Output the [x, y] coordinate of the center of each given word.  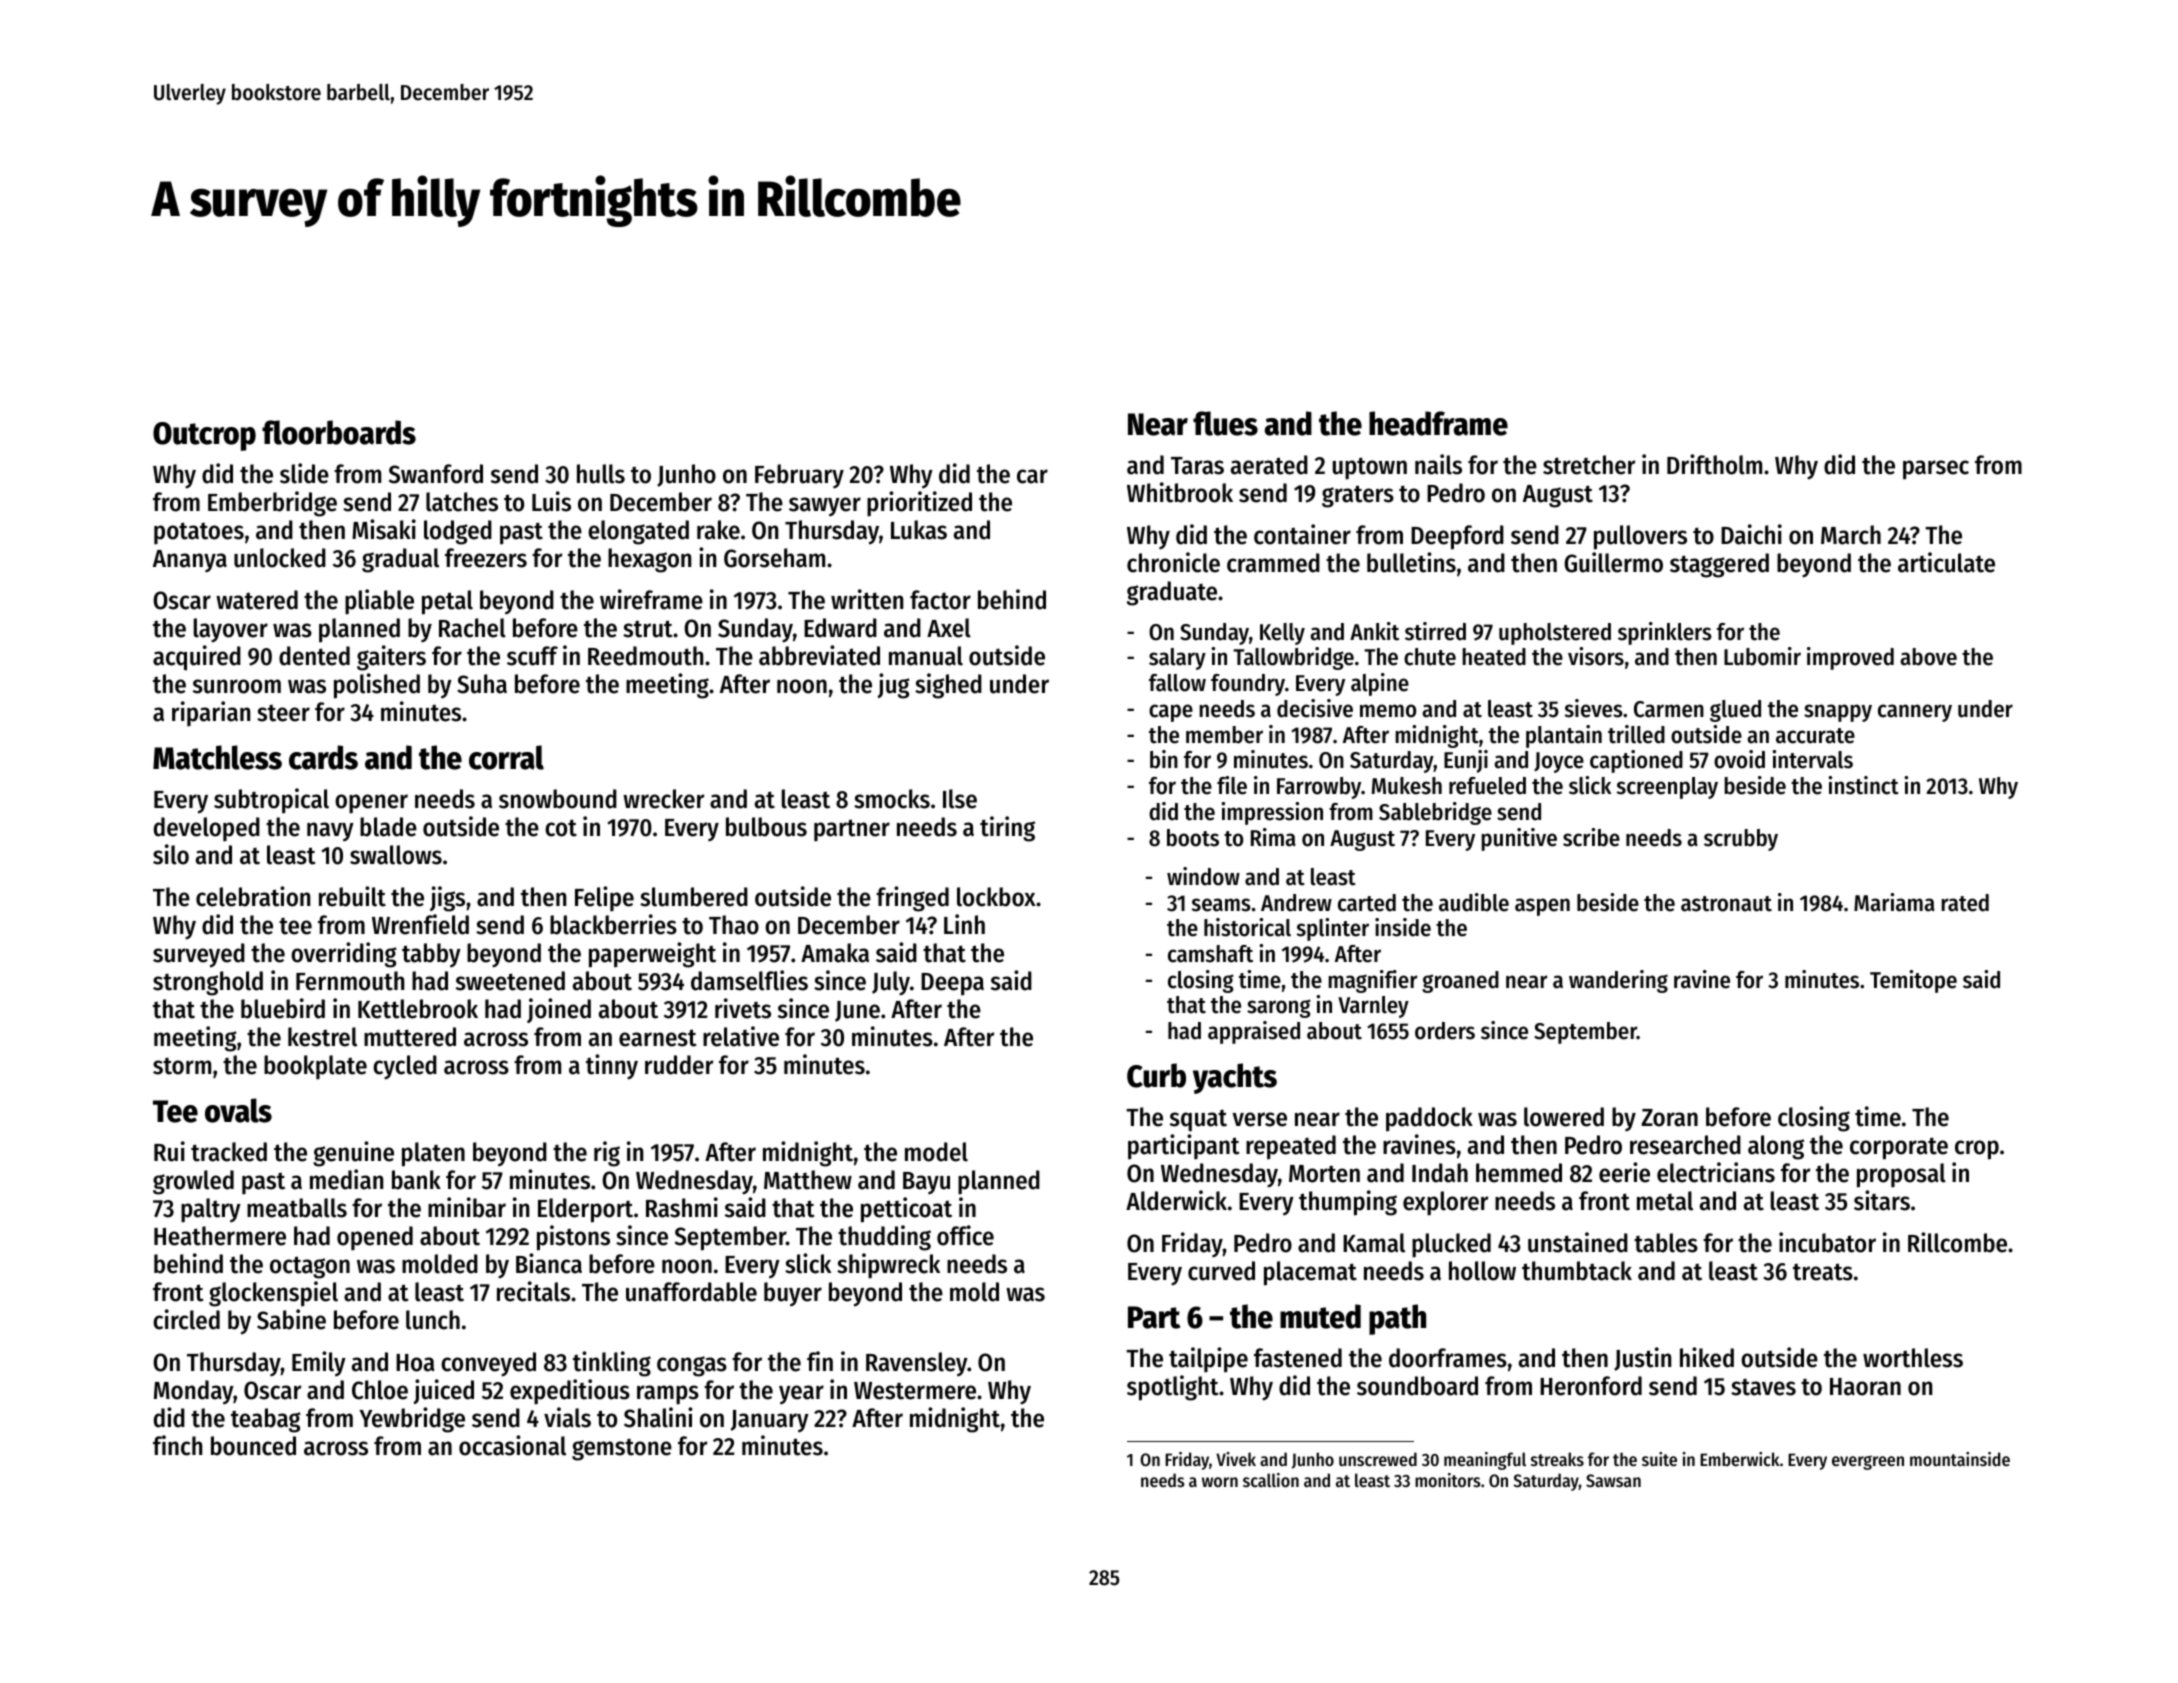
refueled [1487, 786]
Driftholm [1714, 464]
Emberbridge [272, 504]
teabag [266, 1420]
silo [171, 854]
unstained [1578, 1242]
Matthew [808, 1180]
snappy [1838, 713]
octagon [310, 1267]
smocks [892, 799]
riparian [211, 714]
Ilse [960, 799]
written [867, 599]
